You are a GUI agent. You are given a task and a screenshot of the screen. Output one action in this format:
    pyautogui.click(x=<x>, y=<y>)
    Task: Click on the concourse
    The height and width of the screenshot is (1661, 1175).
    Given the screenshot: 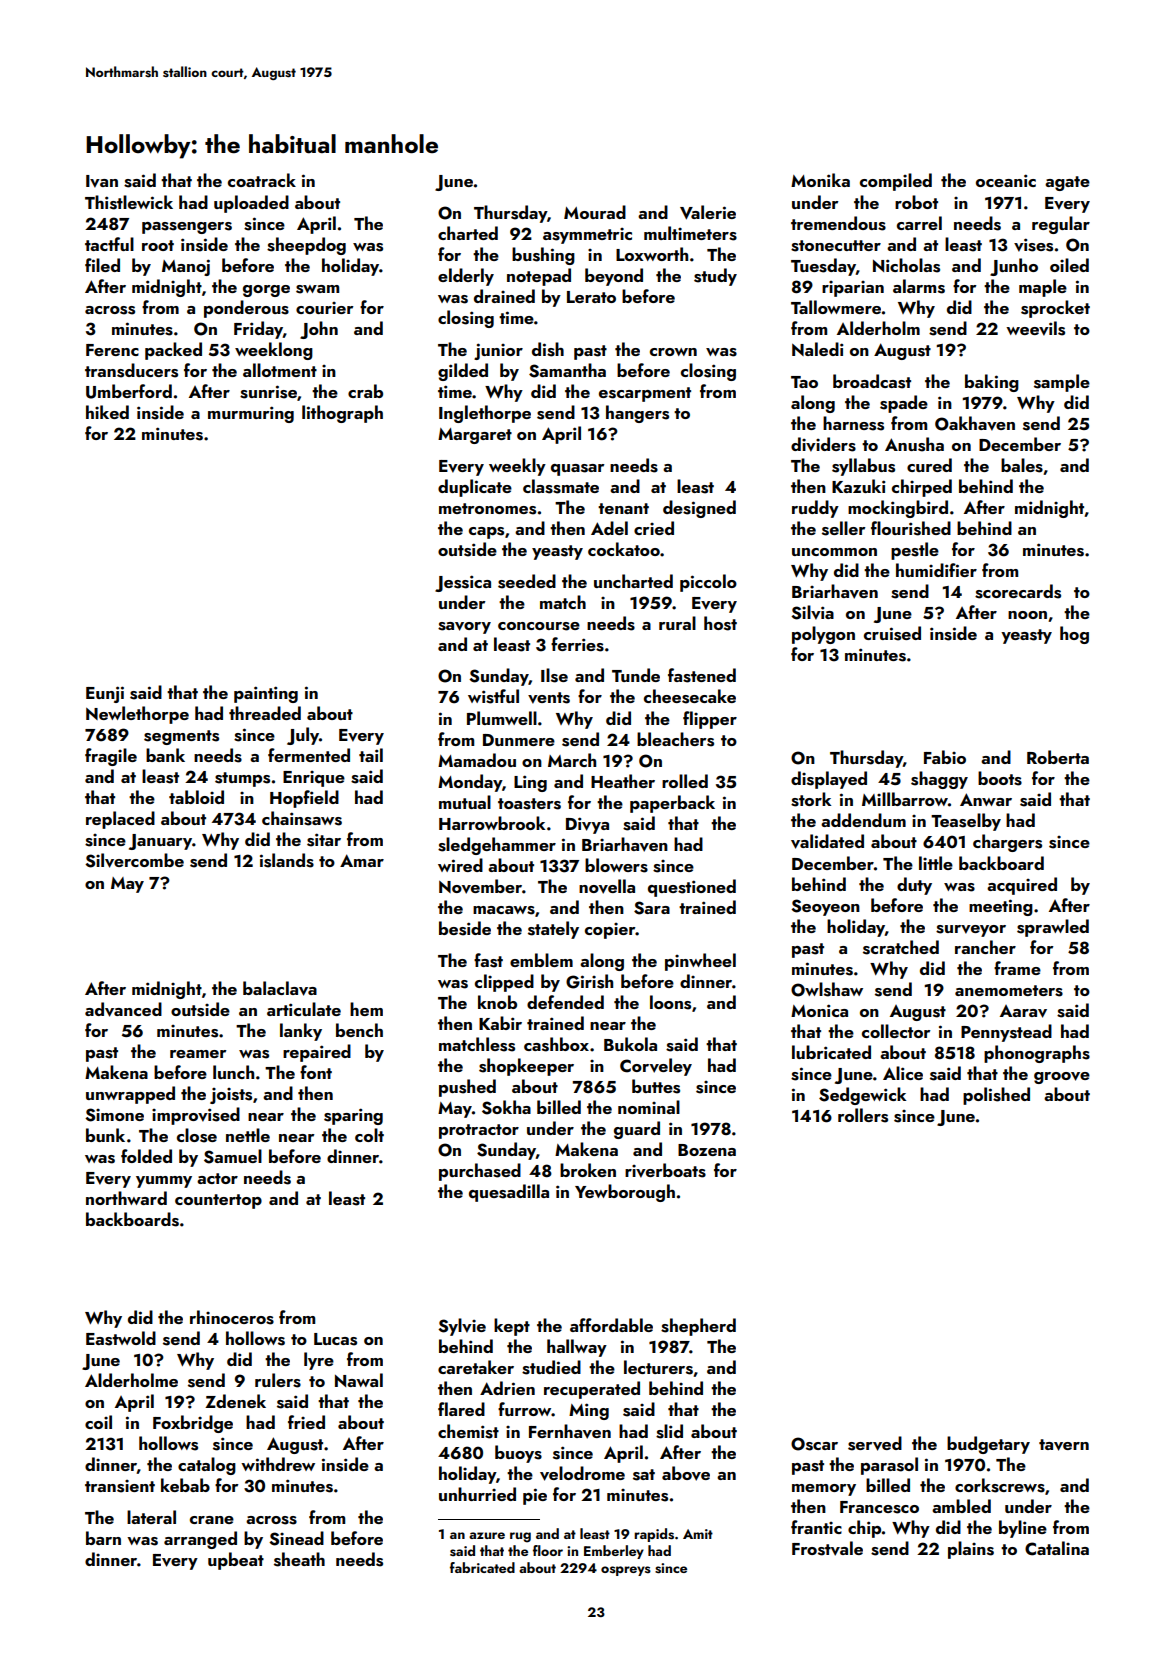 What is the action you would take?
    pyautogui.click(x=539, y=626)
